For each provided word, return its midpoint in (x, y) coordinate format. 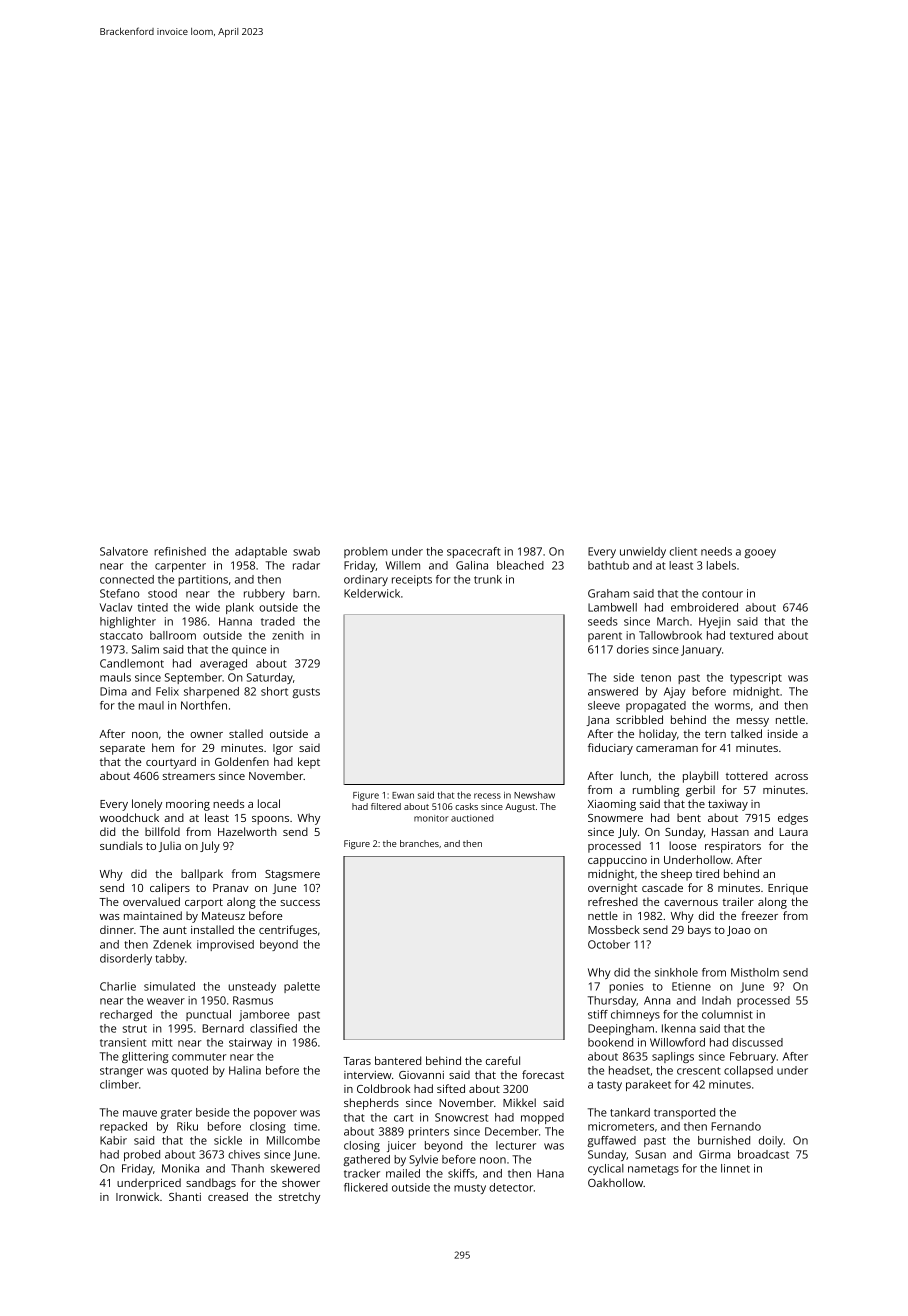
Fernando (736, 1126)
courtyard (171, 763)
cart (403, 1118)
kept (309, 763)
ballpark (202, 875)
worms (732, 706)
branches (419, 843)
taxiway (728, 805)
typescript (756, 678)
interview (368, 1075)
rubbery (264, 594)
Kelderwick (372, 593)
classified (273, 1028)
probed (142, 1155)
